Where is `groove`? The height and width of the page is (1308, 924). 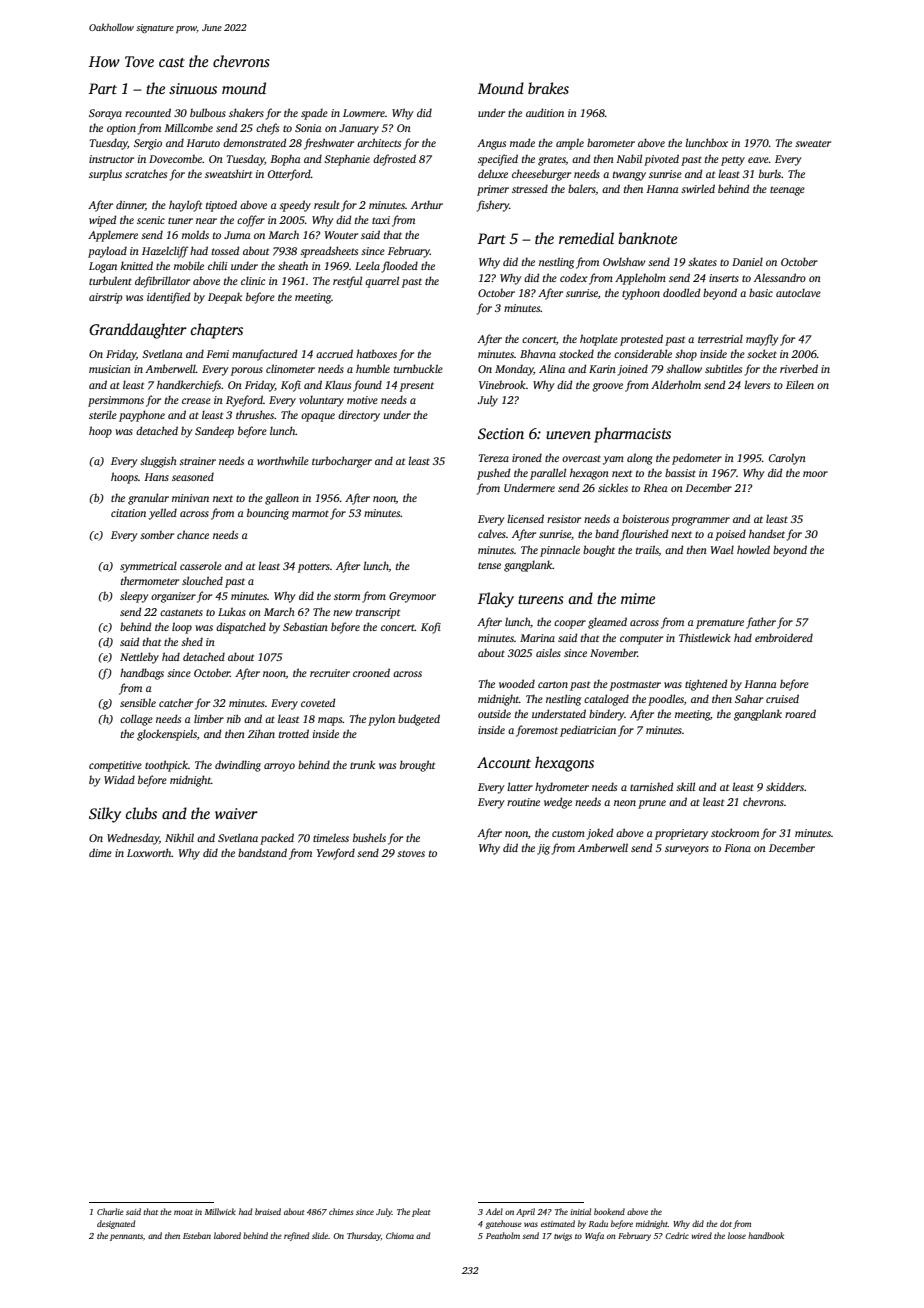
groove is located at coordinates (607, 387).
